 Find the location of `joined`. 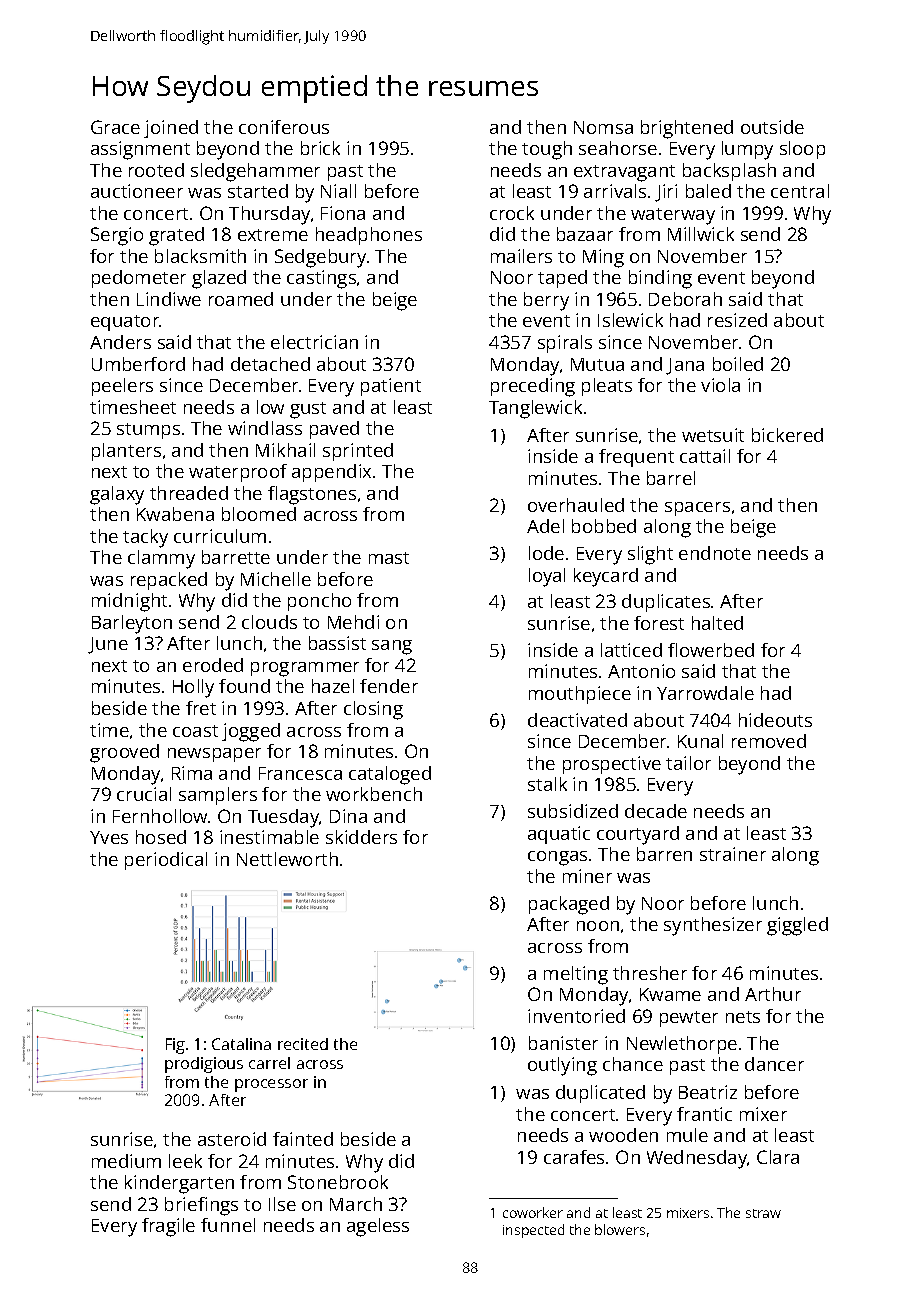

joined is located at coordinates (171, 129).
